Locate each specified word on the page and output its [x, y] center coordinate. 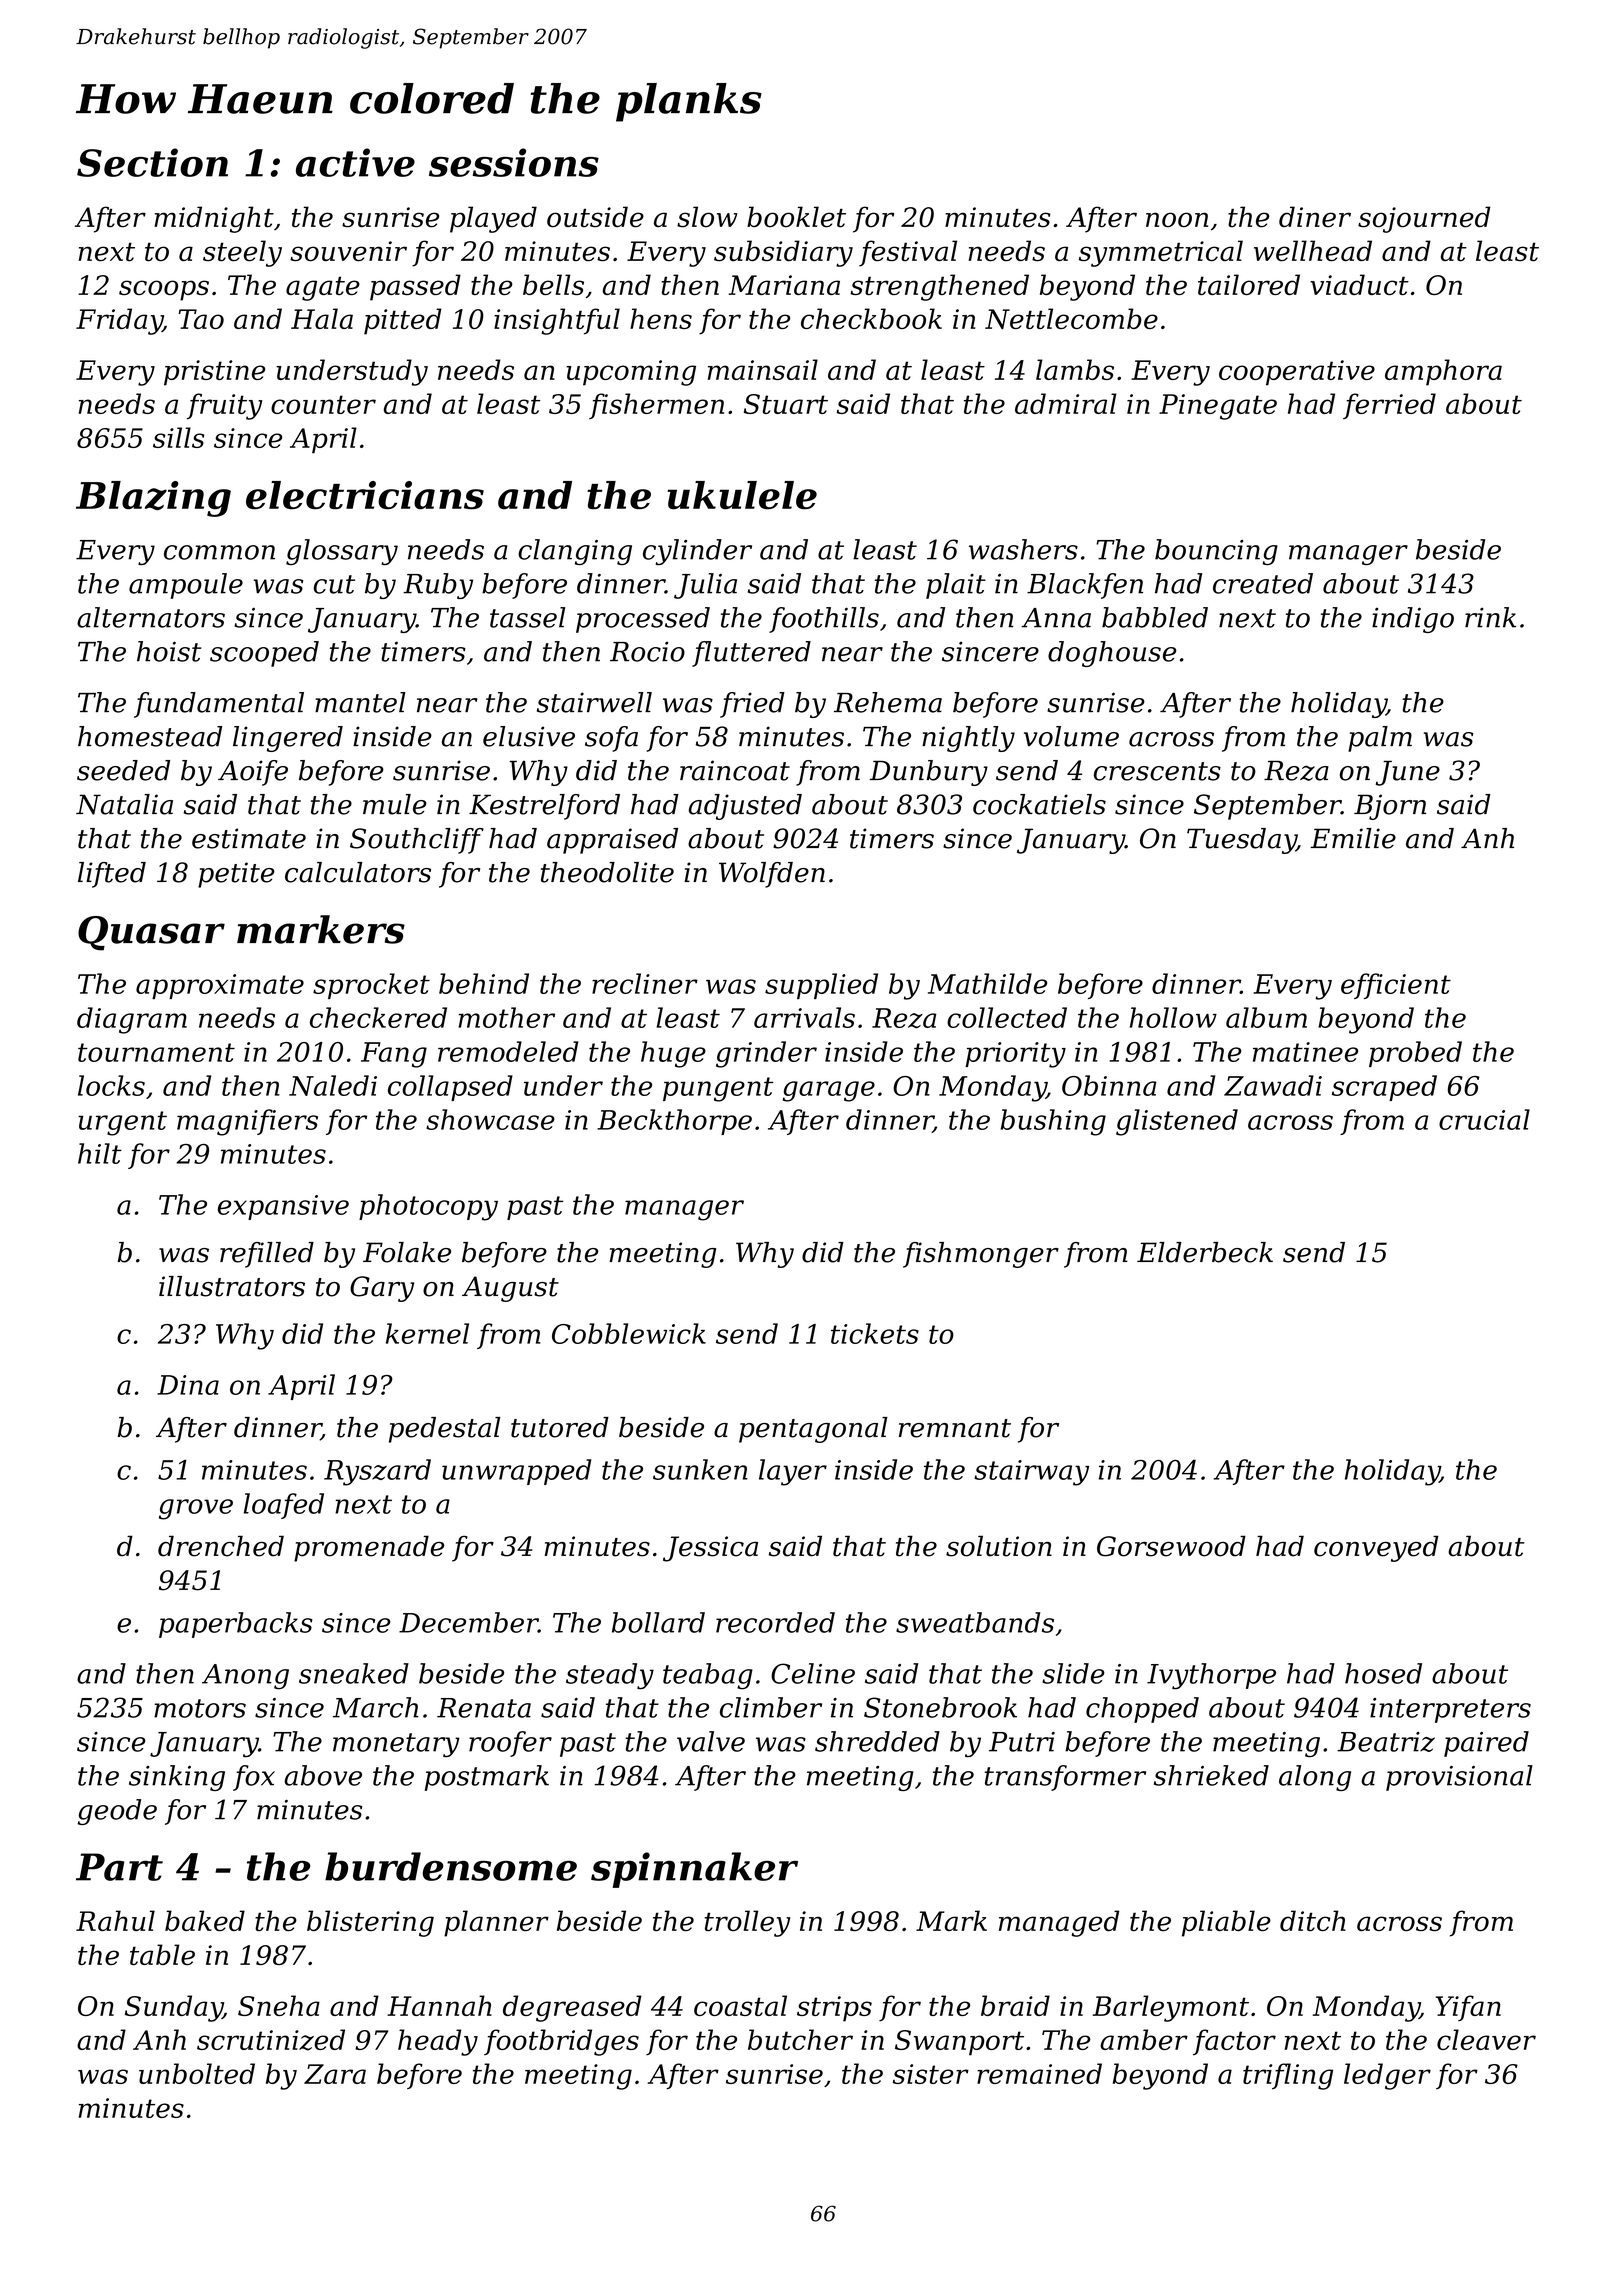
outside [595, 217]
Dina [188, 1385]
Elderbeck [1205, 1252]
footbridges [561, 2042]
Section [152, 162]
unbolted [197, 2073]
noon [1177, 220]
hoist [169, 651]
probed [1415, 1054]
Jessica [710, 1549]
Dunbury [929, 773]
